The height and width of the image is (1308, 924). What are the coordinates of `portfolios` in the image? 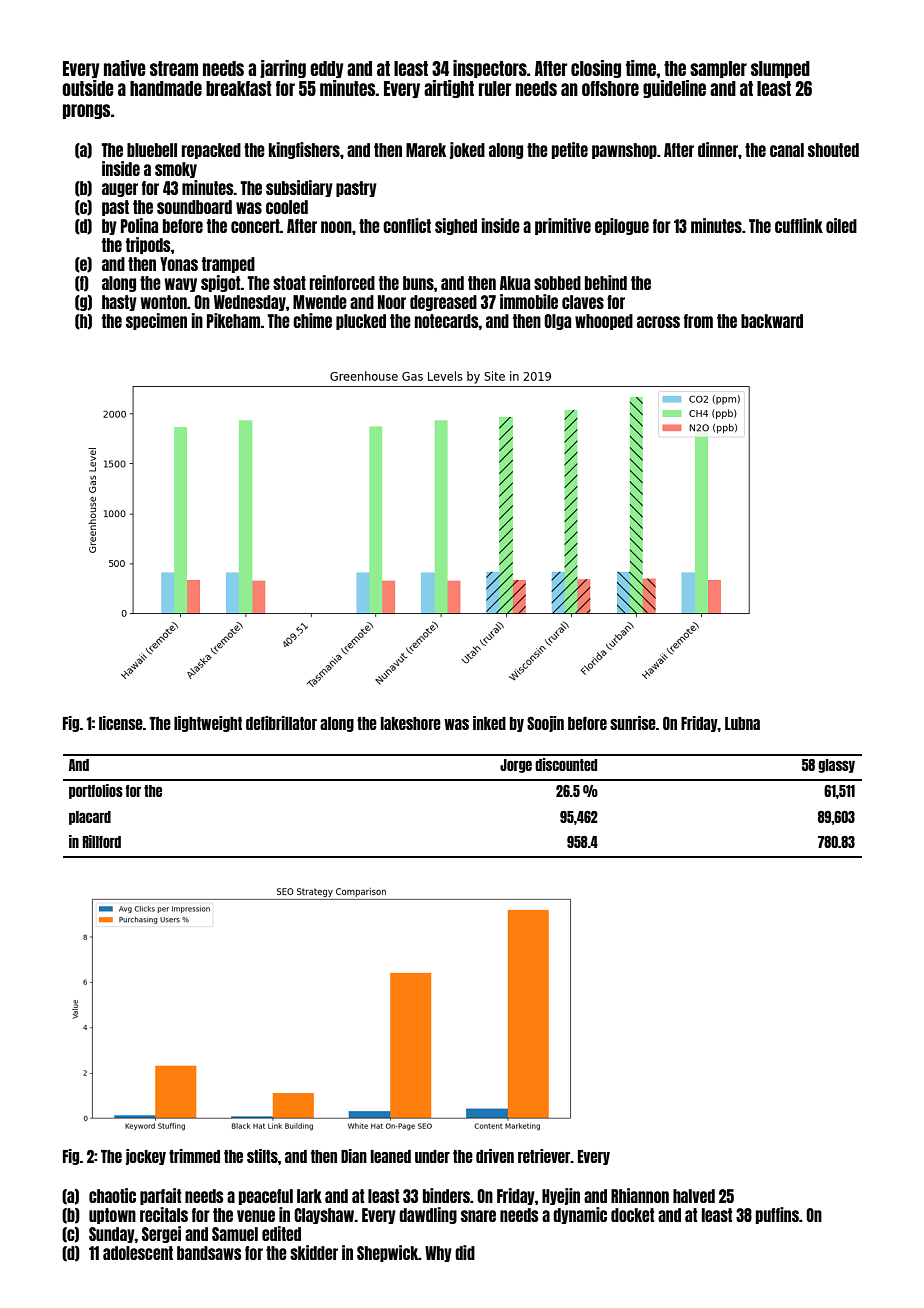 It's located at (96, 791).
